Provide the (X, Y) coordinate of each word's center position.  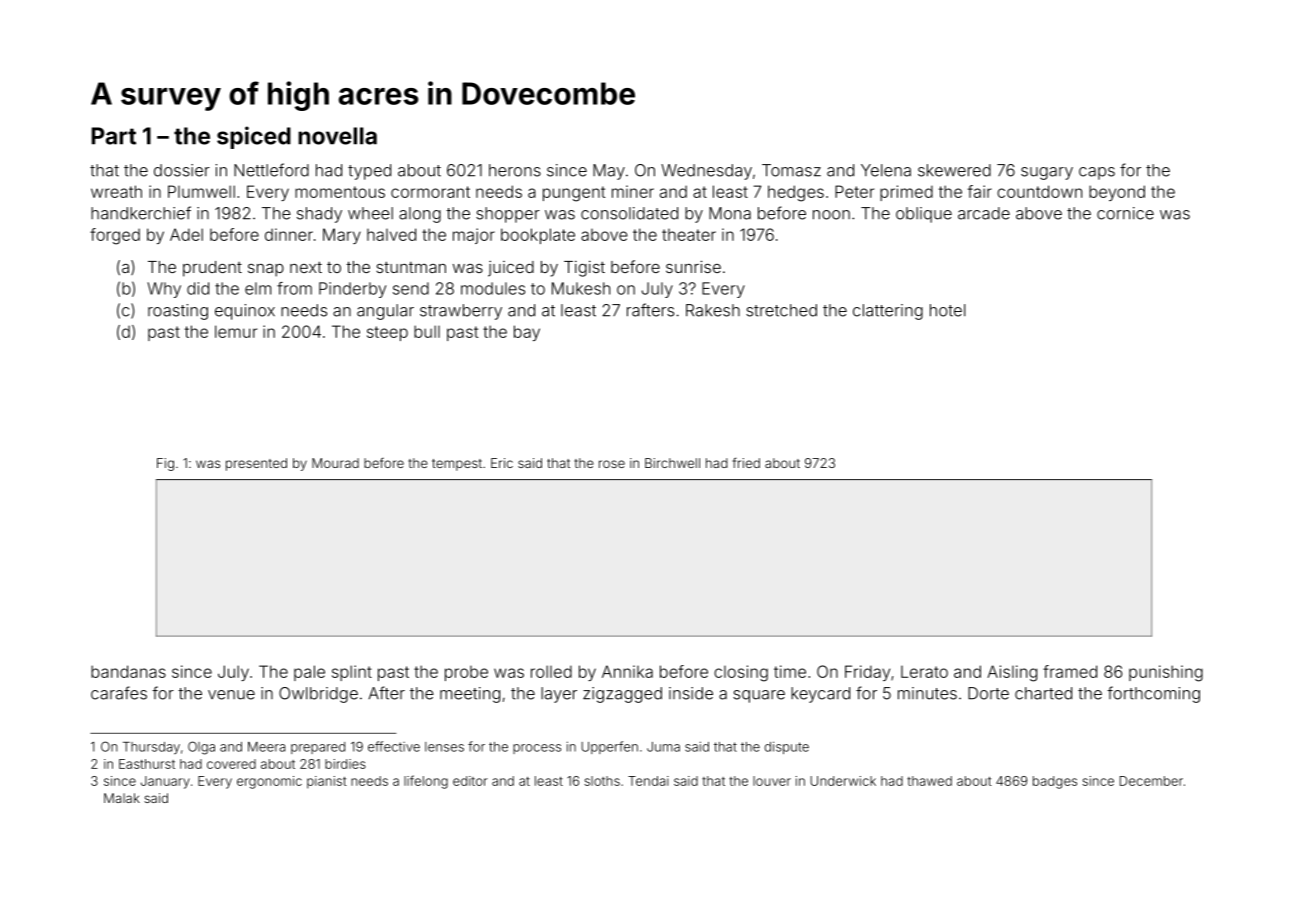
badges (1055, 782)
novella (337, 136)
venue (231, 695)
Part (114, 136)
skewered (954, 170)
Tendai (648, 781)
